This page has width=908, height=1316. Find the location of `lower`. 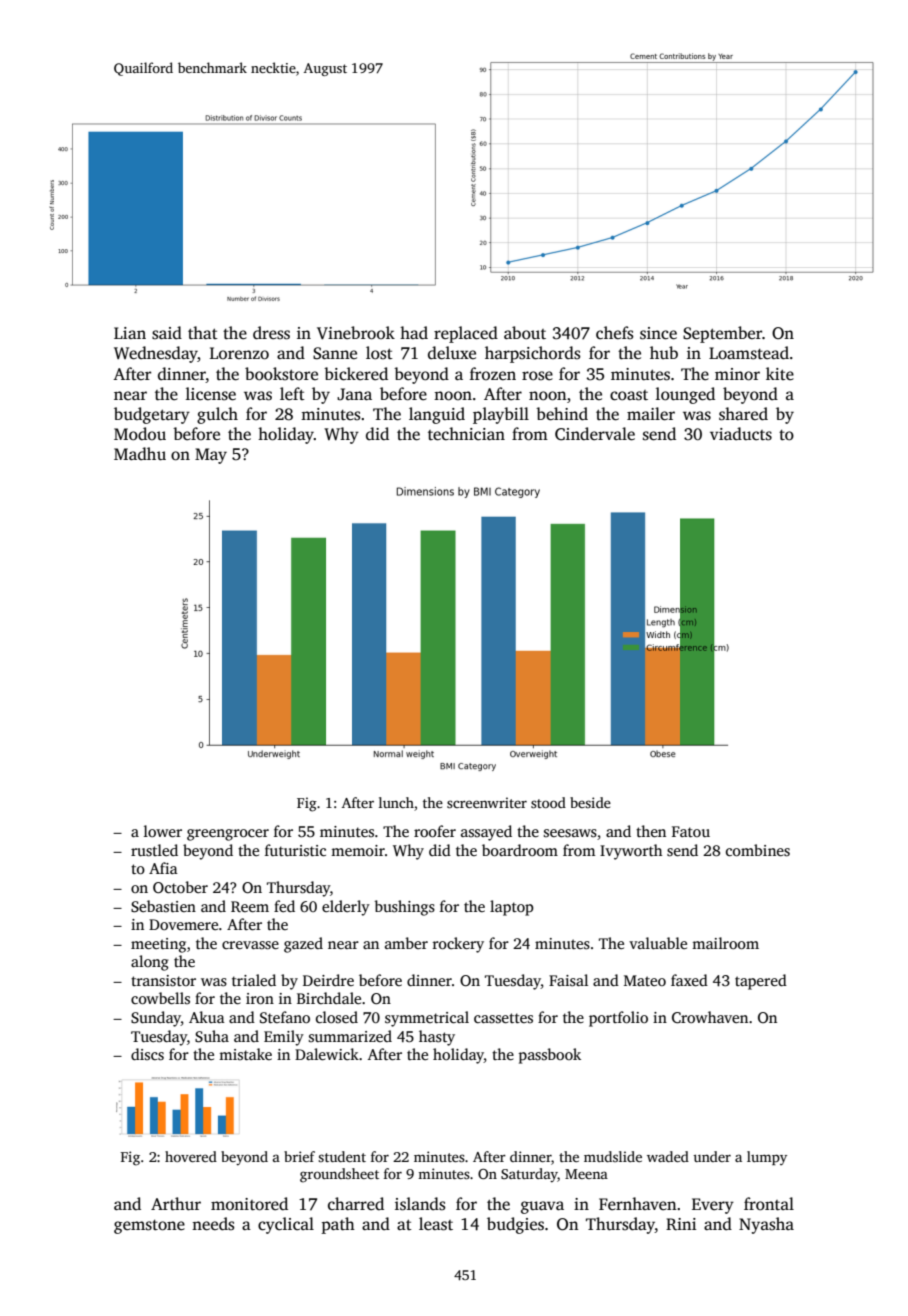

lower is located at coordinates (163, 831).
